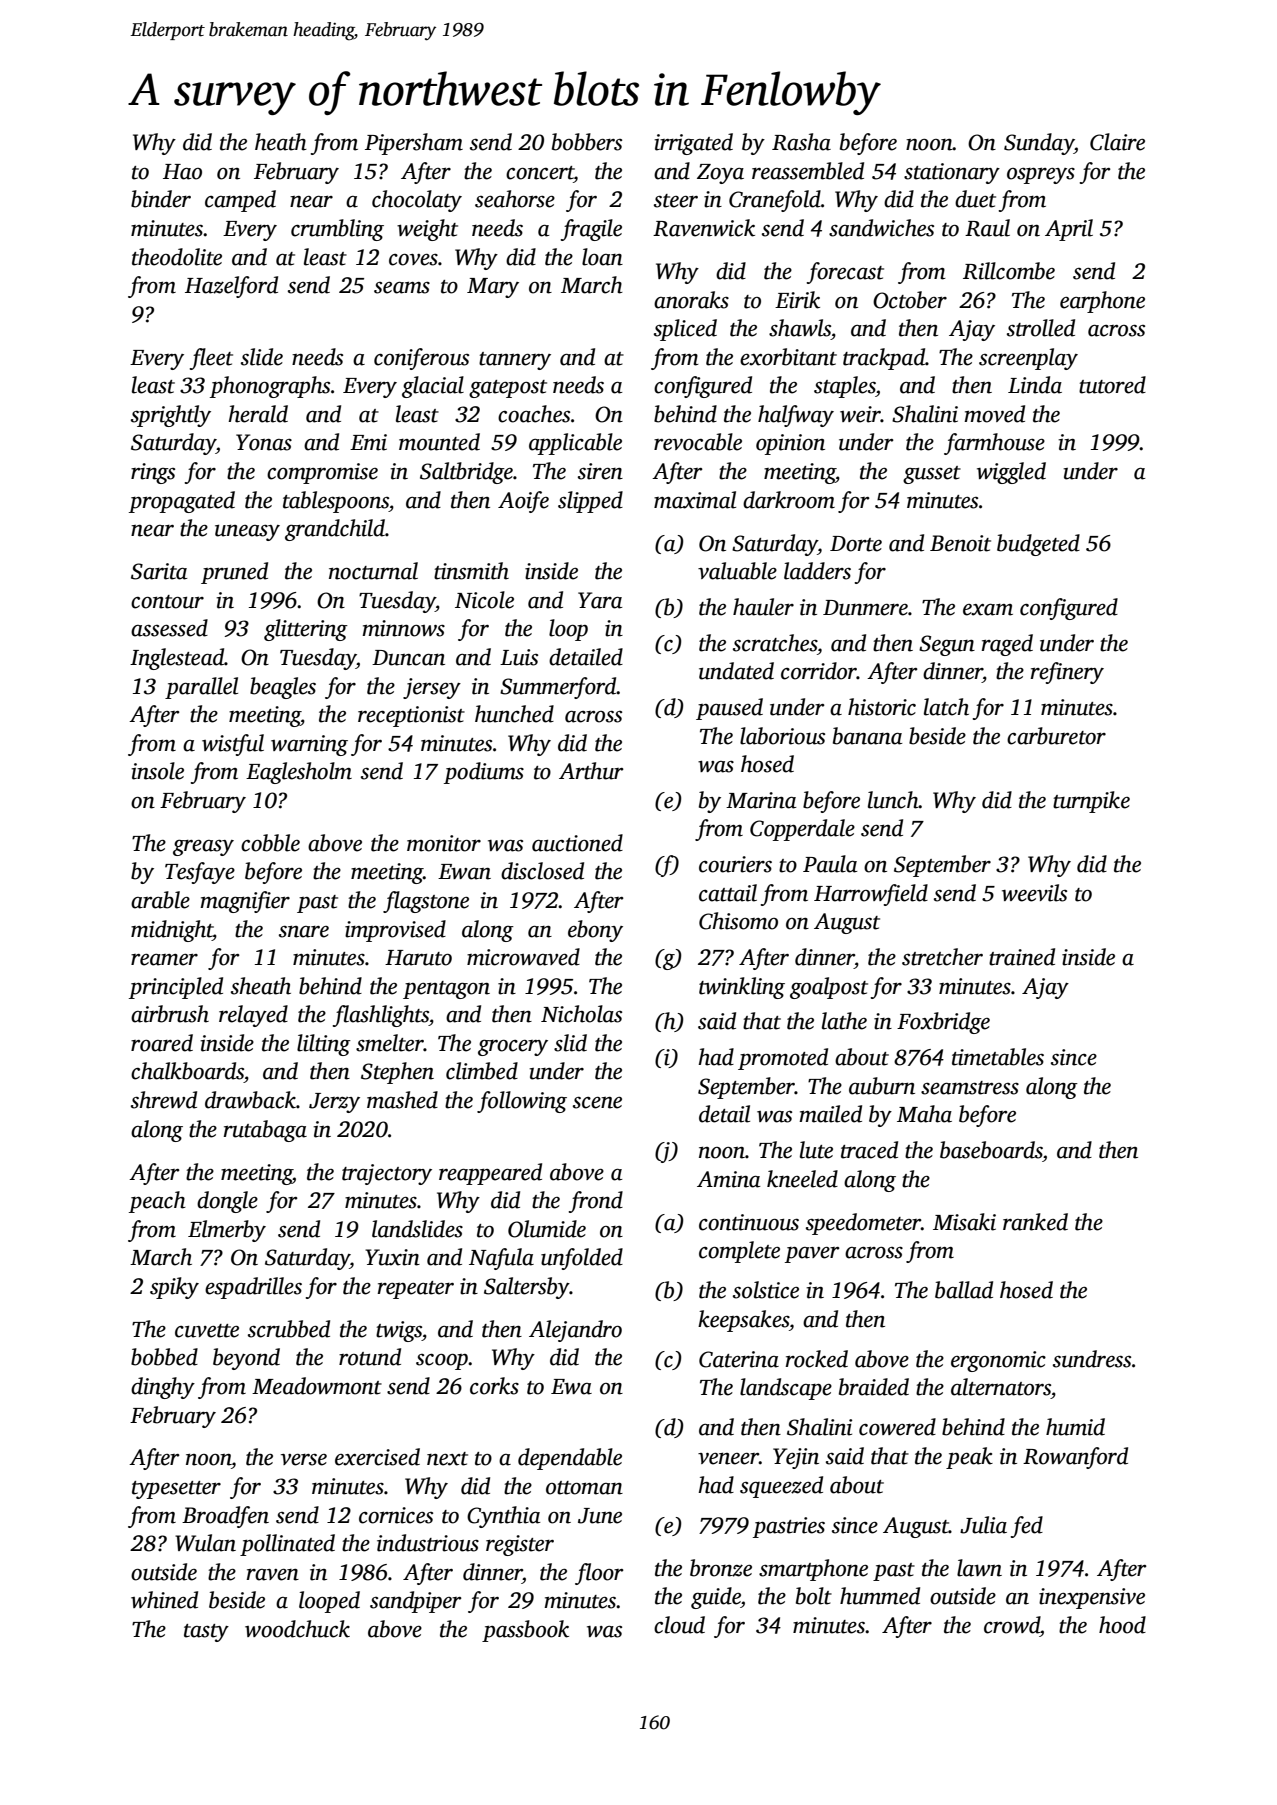  I want to click on assessed, so click(169, 628).
